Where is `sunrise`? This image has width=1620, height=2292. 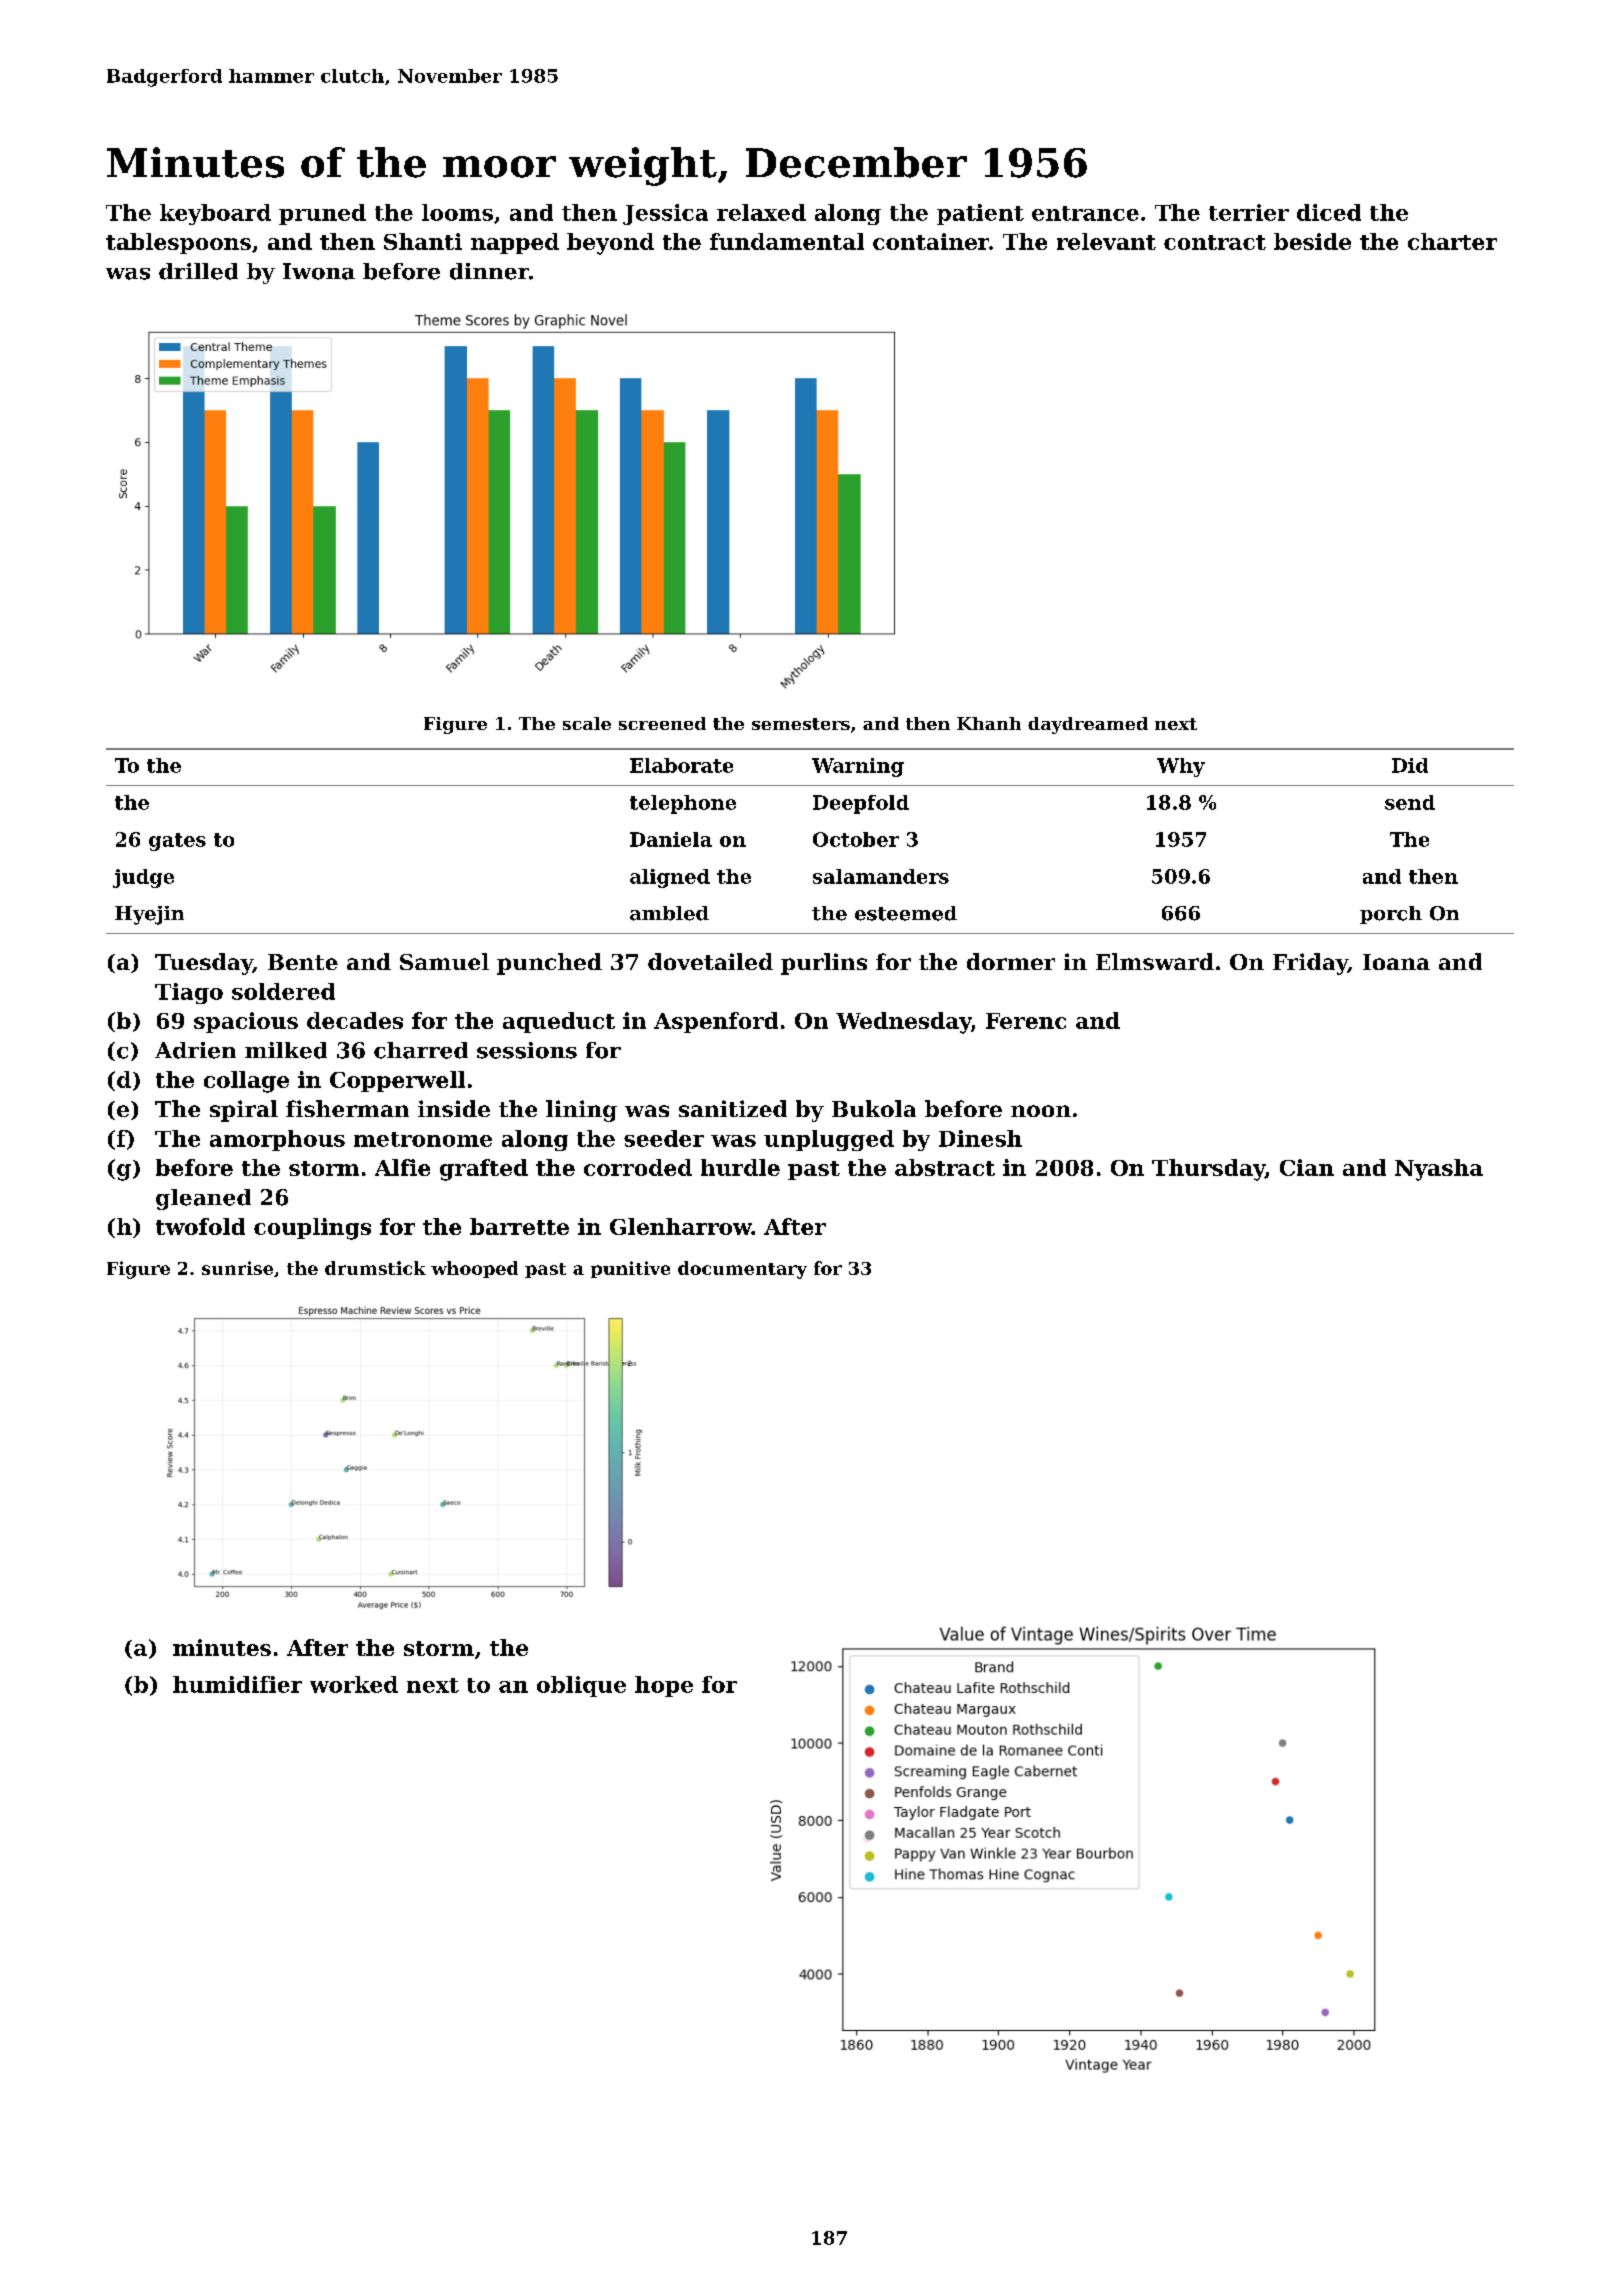 sunrise is located at coordinates (237, 1268).
